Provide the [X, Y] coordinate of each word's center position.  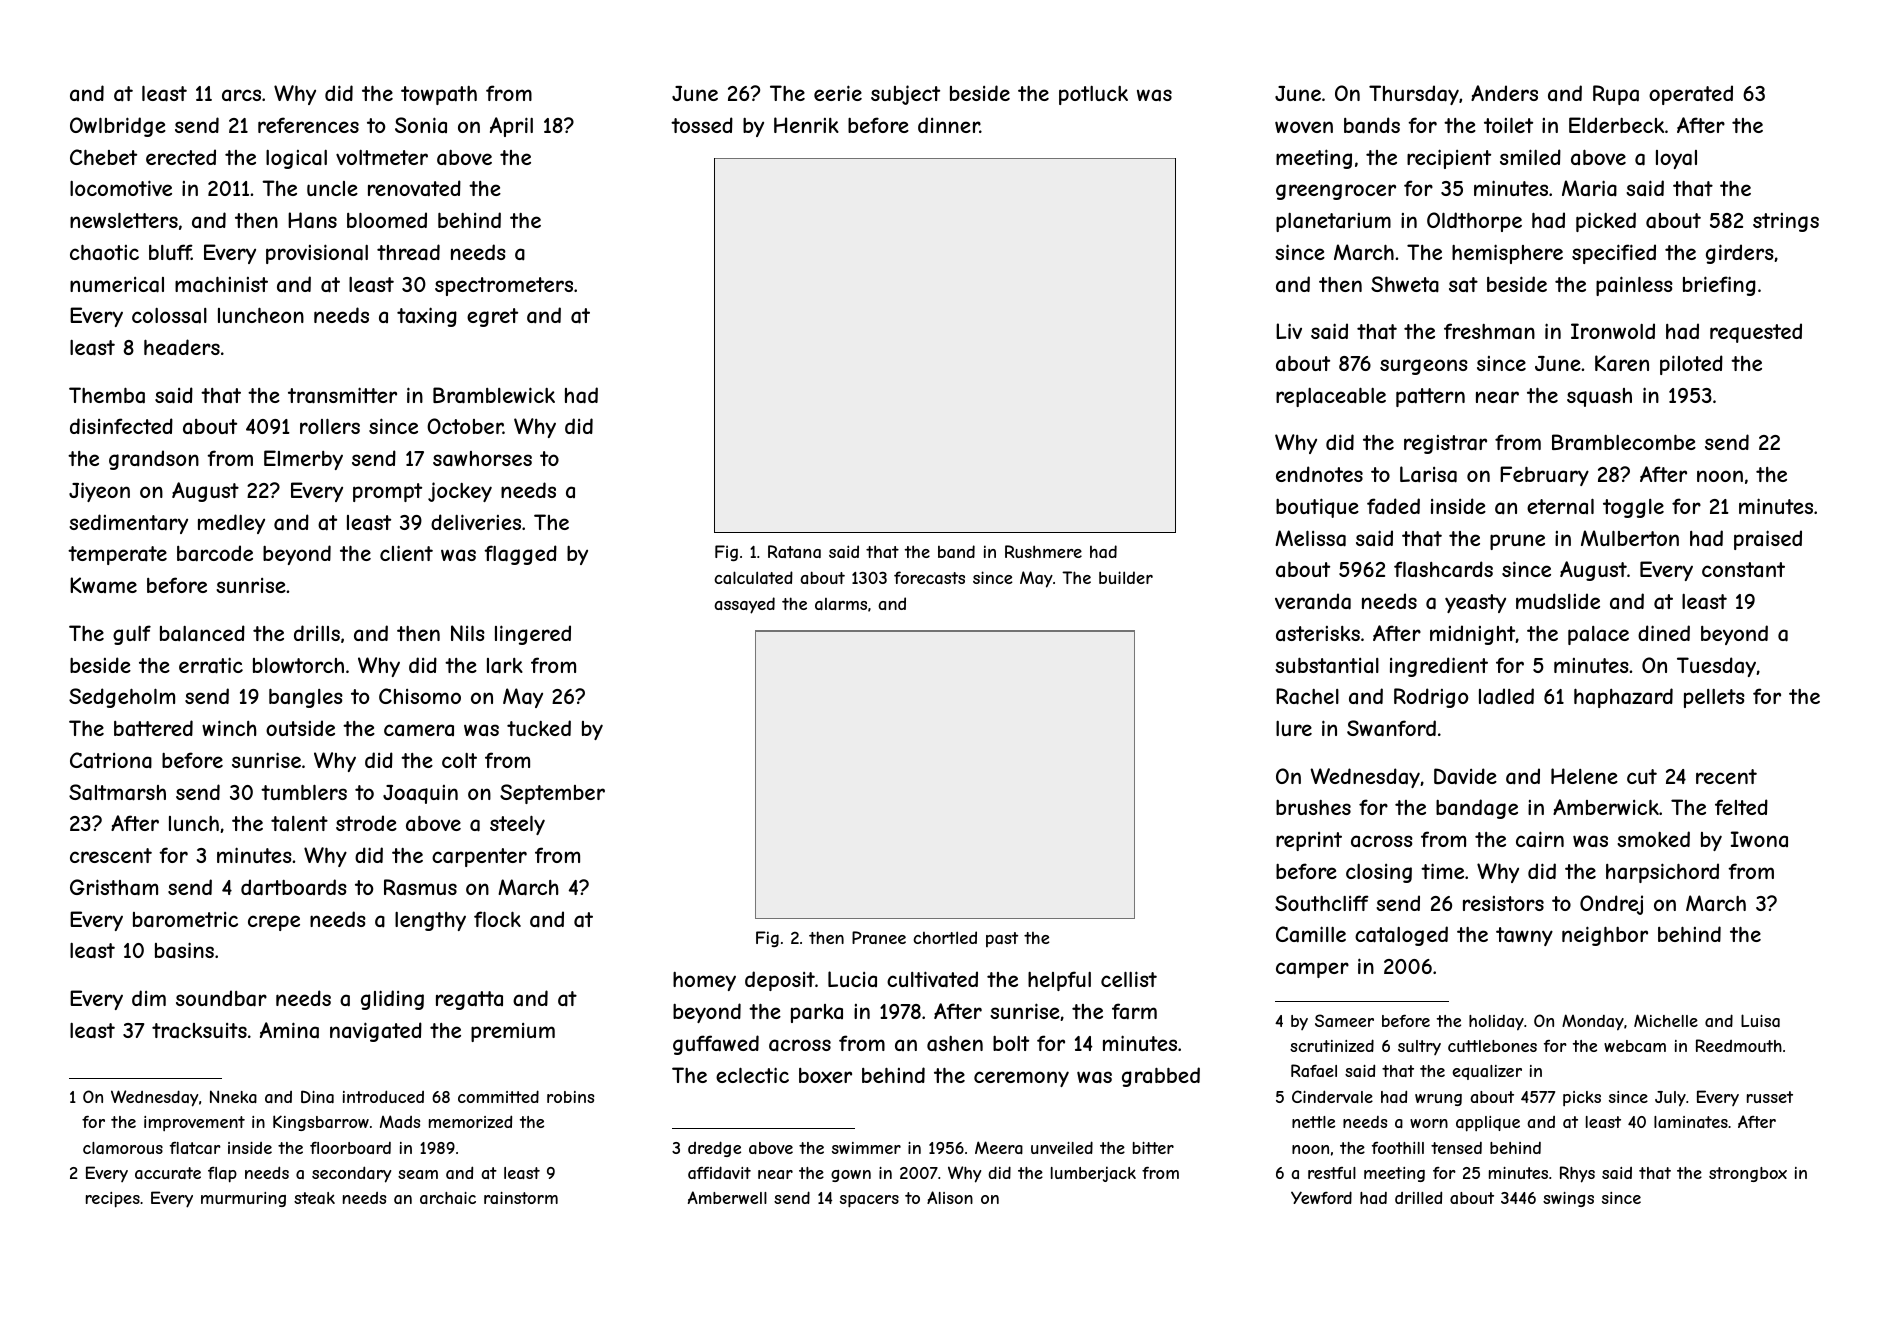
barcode [215, 553]
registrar [1445, 444]
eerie [838, 93]
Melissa [1310, 538]
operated [1691, 95]
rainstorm [521, 1198]
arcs [241, 95]
